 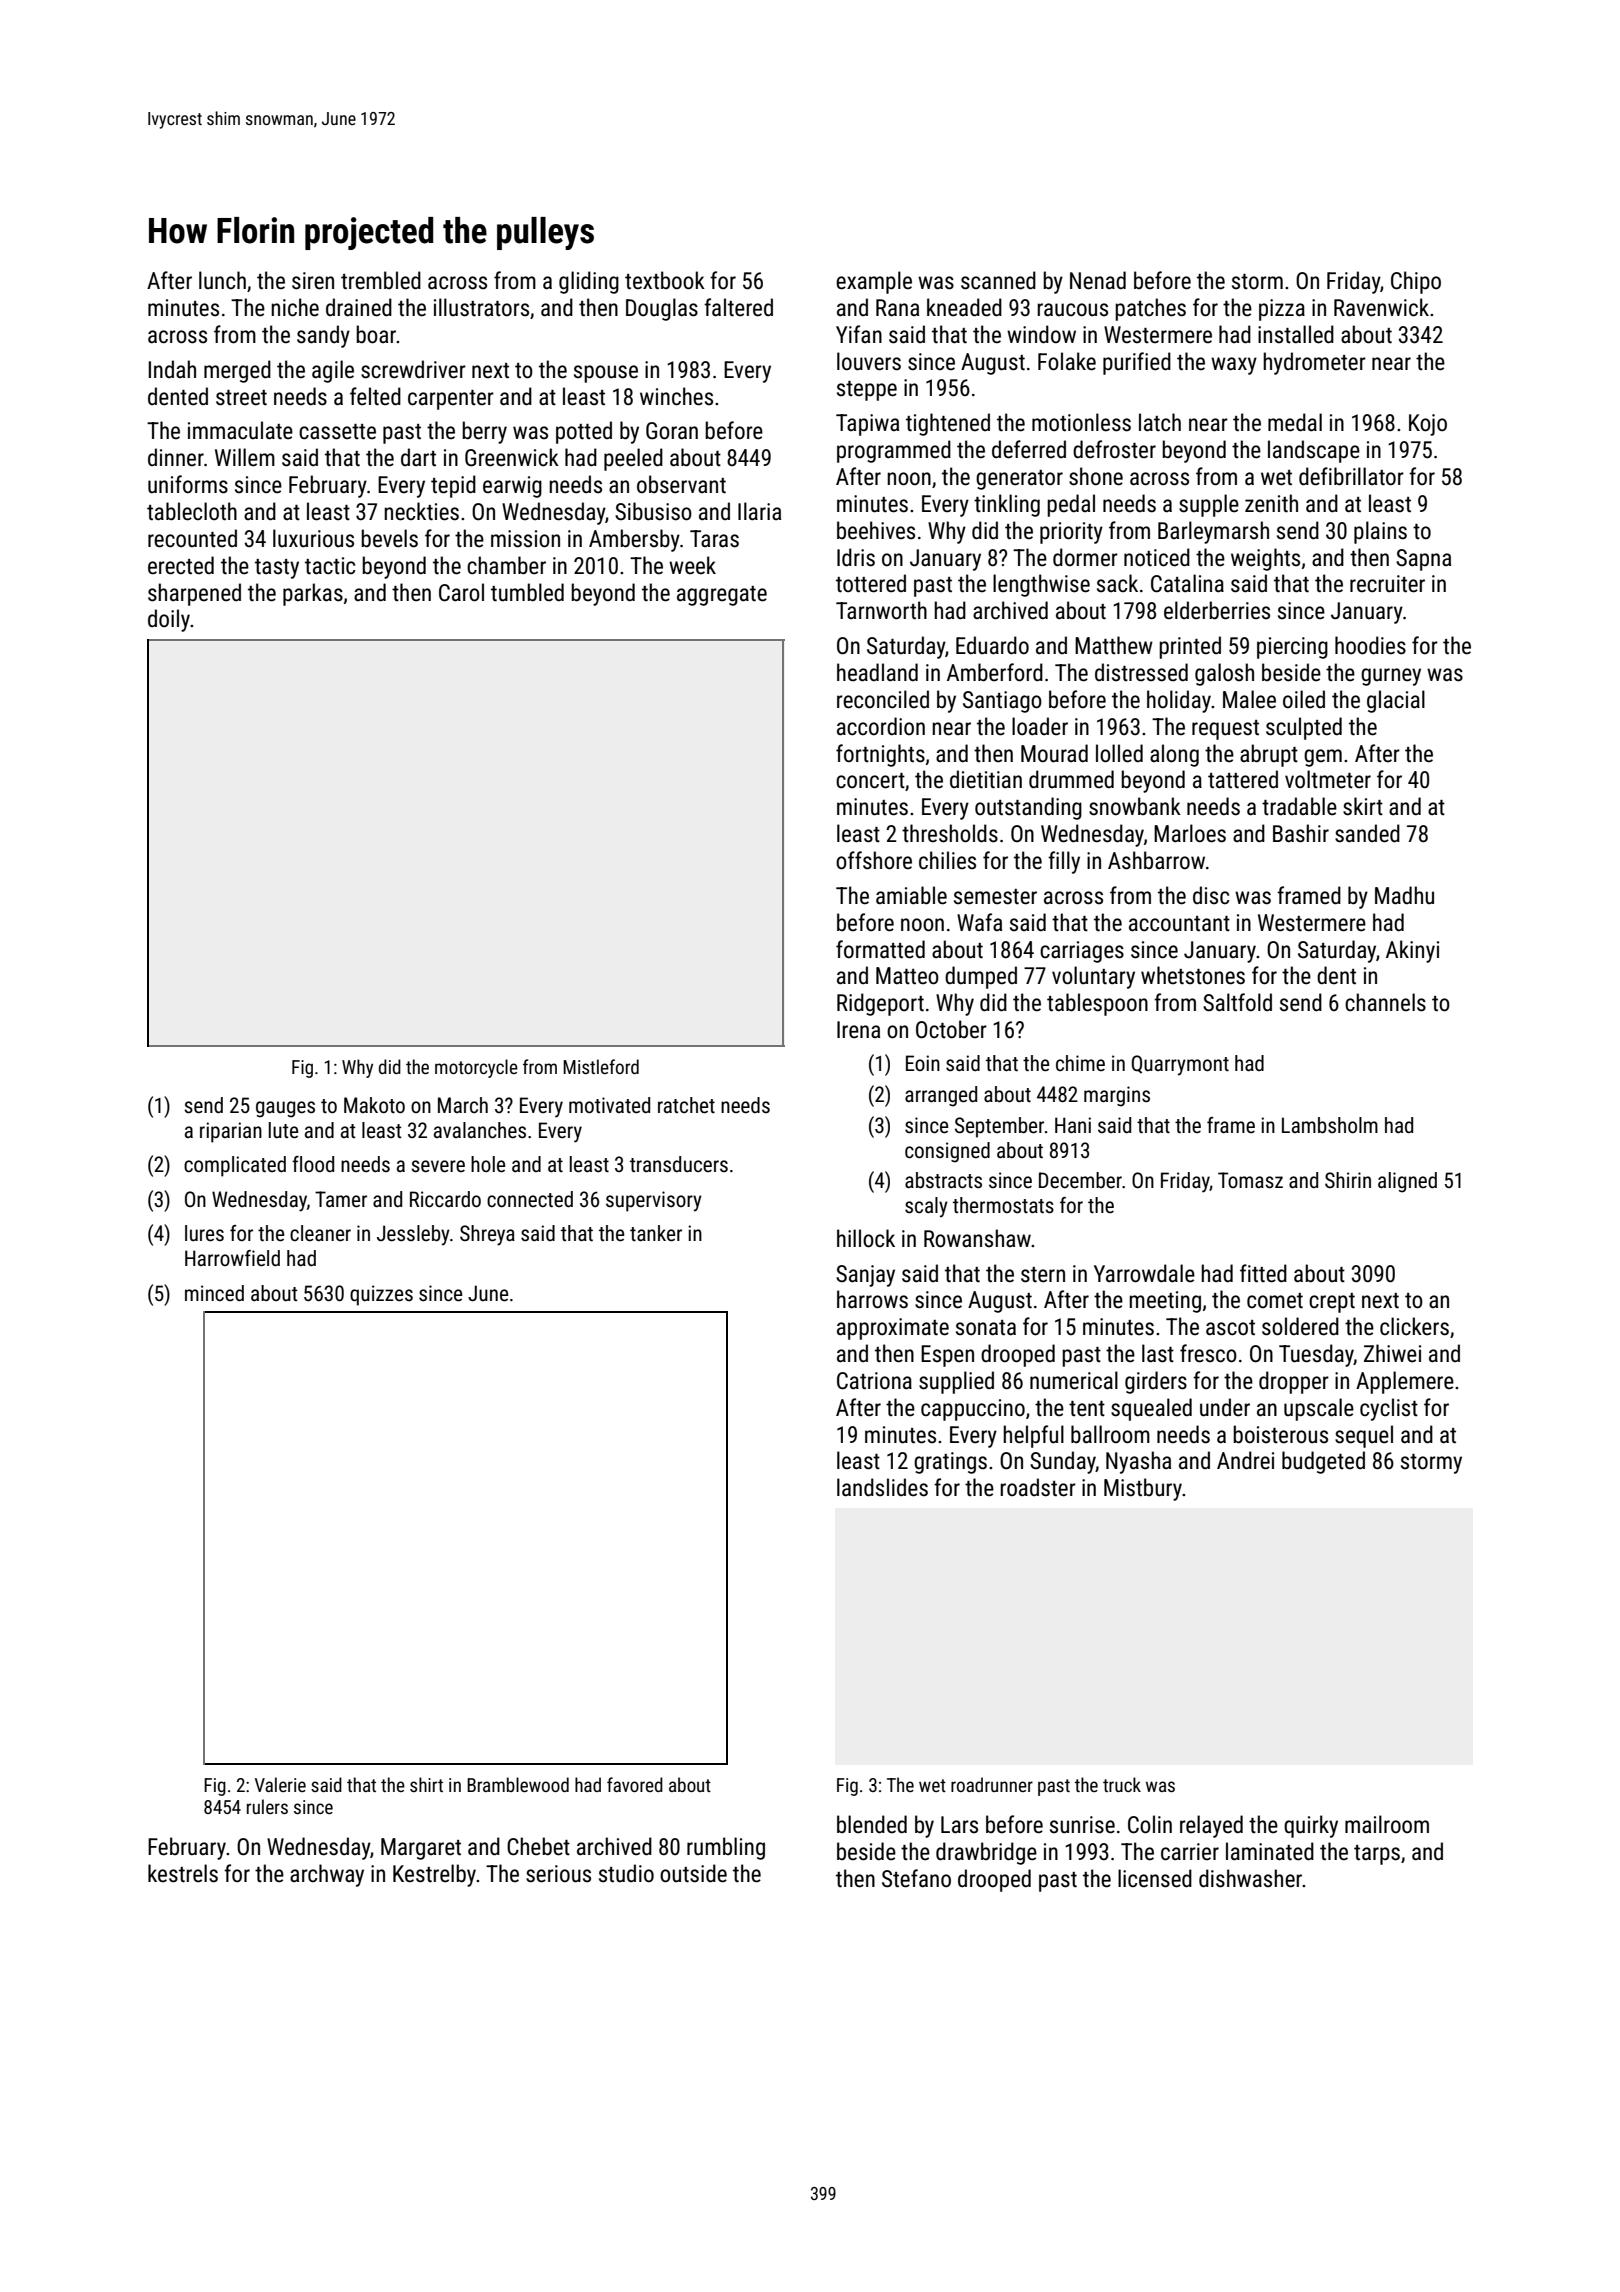 What do you see at coordinates (327, 1875) in the page?
I see `archway` at bounding box center [327, 1875].
